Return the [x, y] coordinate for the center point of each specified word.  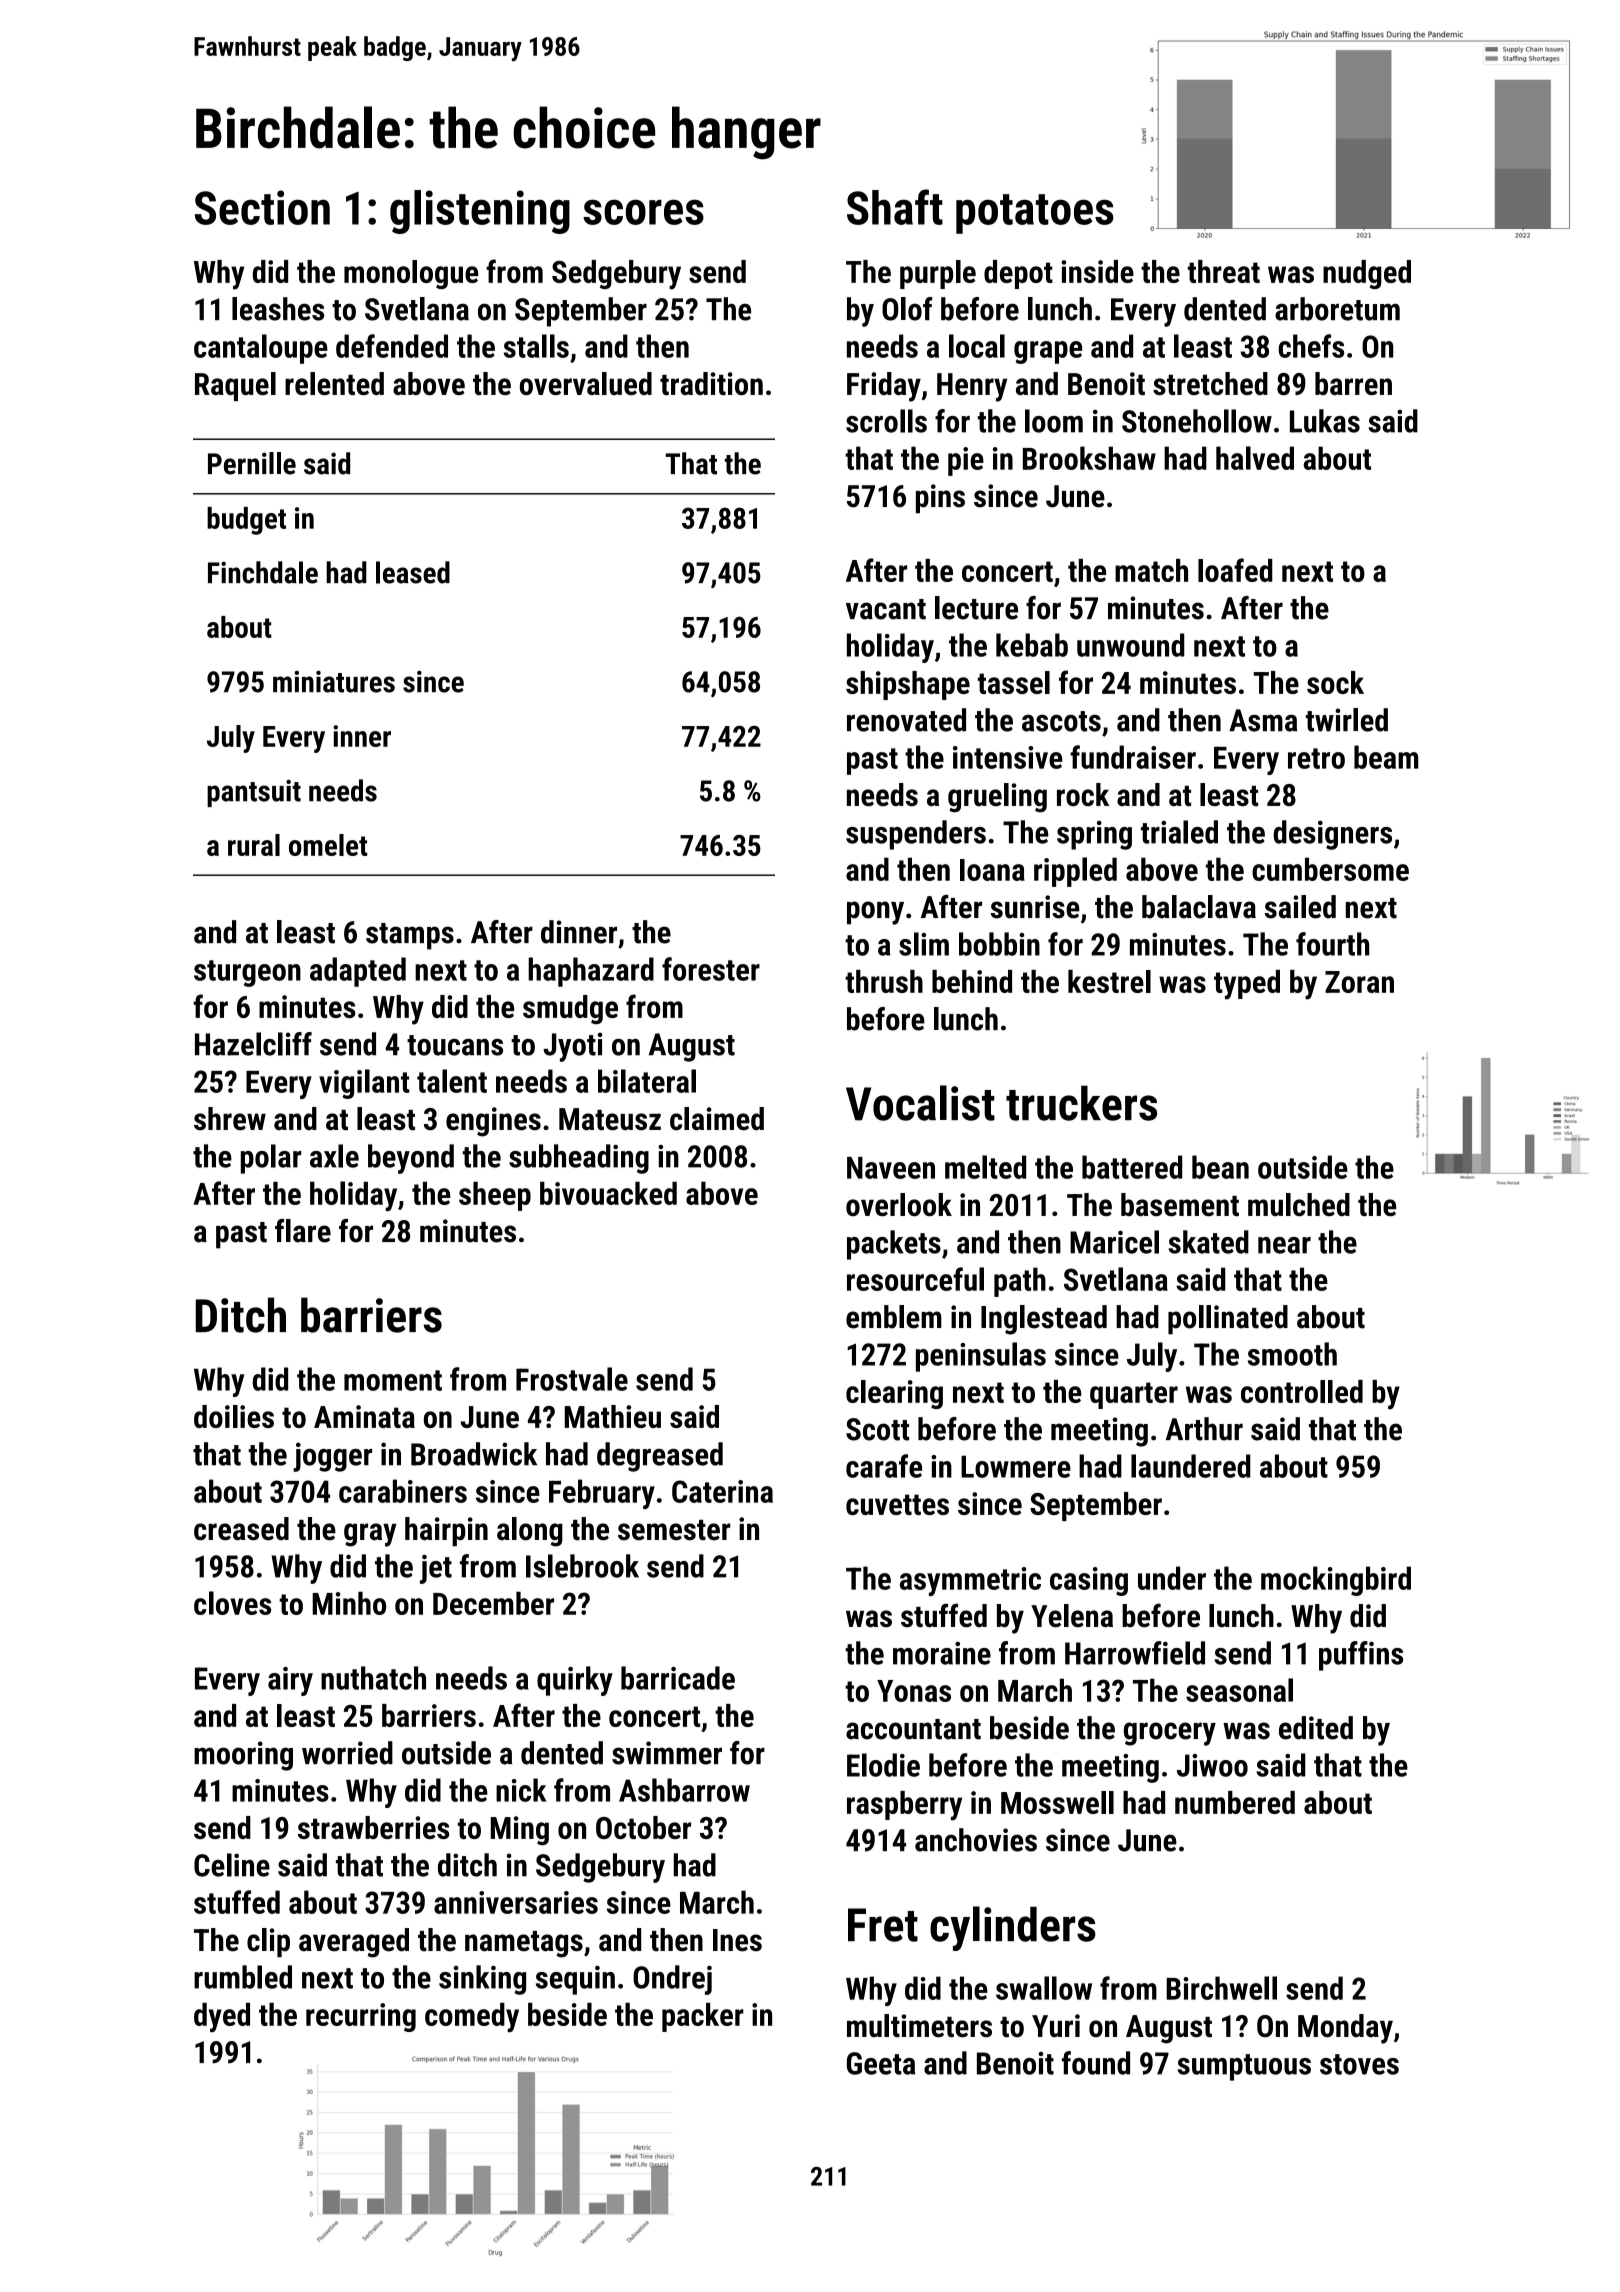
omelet [328, 845]
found [1096, 2063]
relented [334, 383]
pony [875, 913]
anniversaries [516, 1902]
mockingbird [1336, 1581]
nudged [1367, 274]
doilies [234, 1416]
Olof [907, 309]
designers [1332, 835]
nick [521, 1790]
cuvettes [897, 1504]
